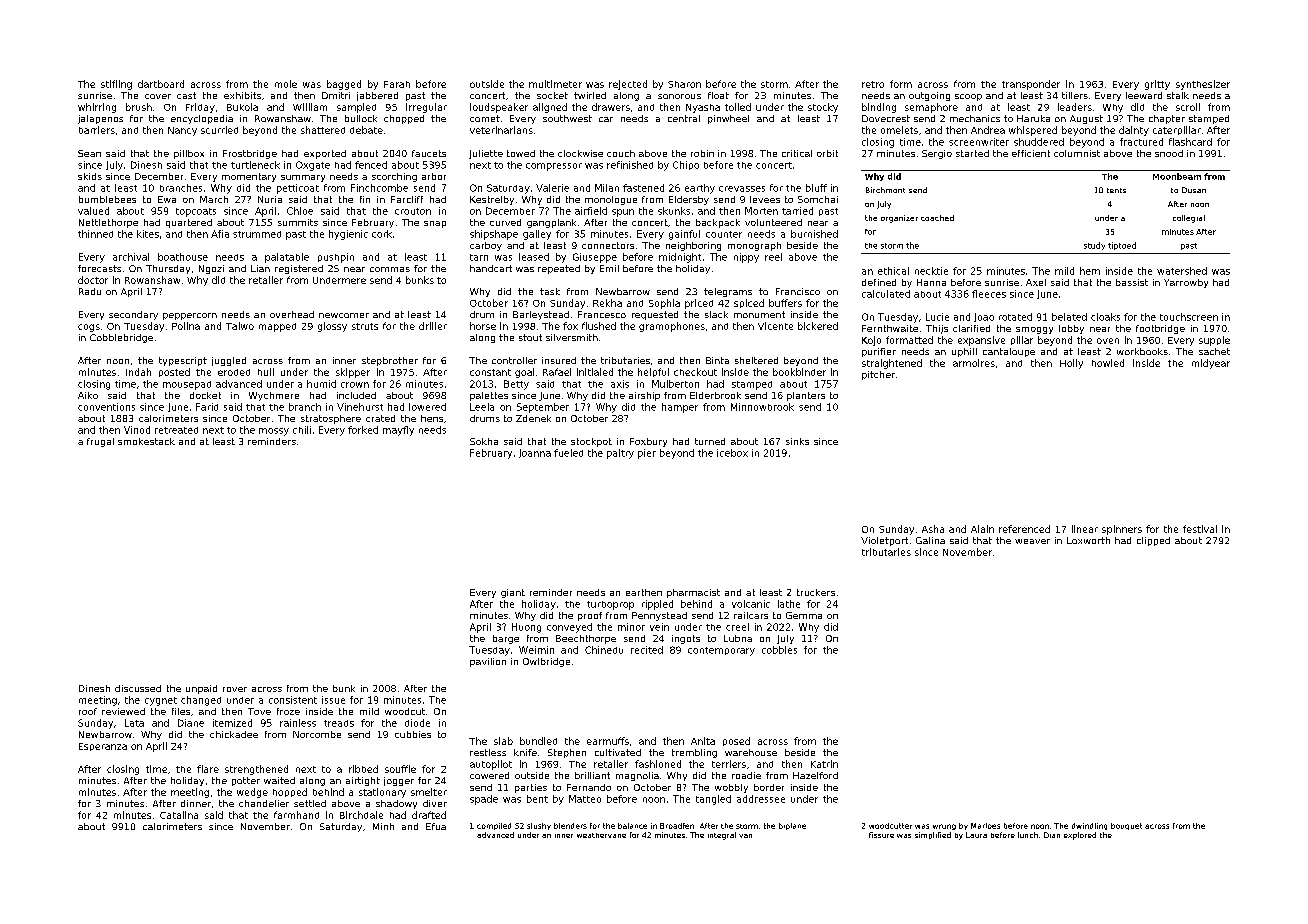 This document has width=1308, height=924. Describe the element at coordinates (779, 650) in the document. I see `cobbles` at that location.
